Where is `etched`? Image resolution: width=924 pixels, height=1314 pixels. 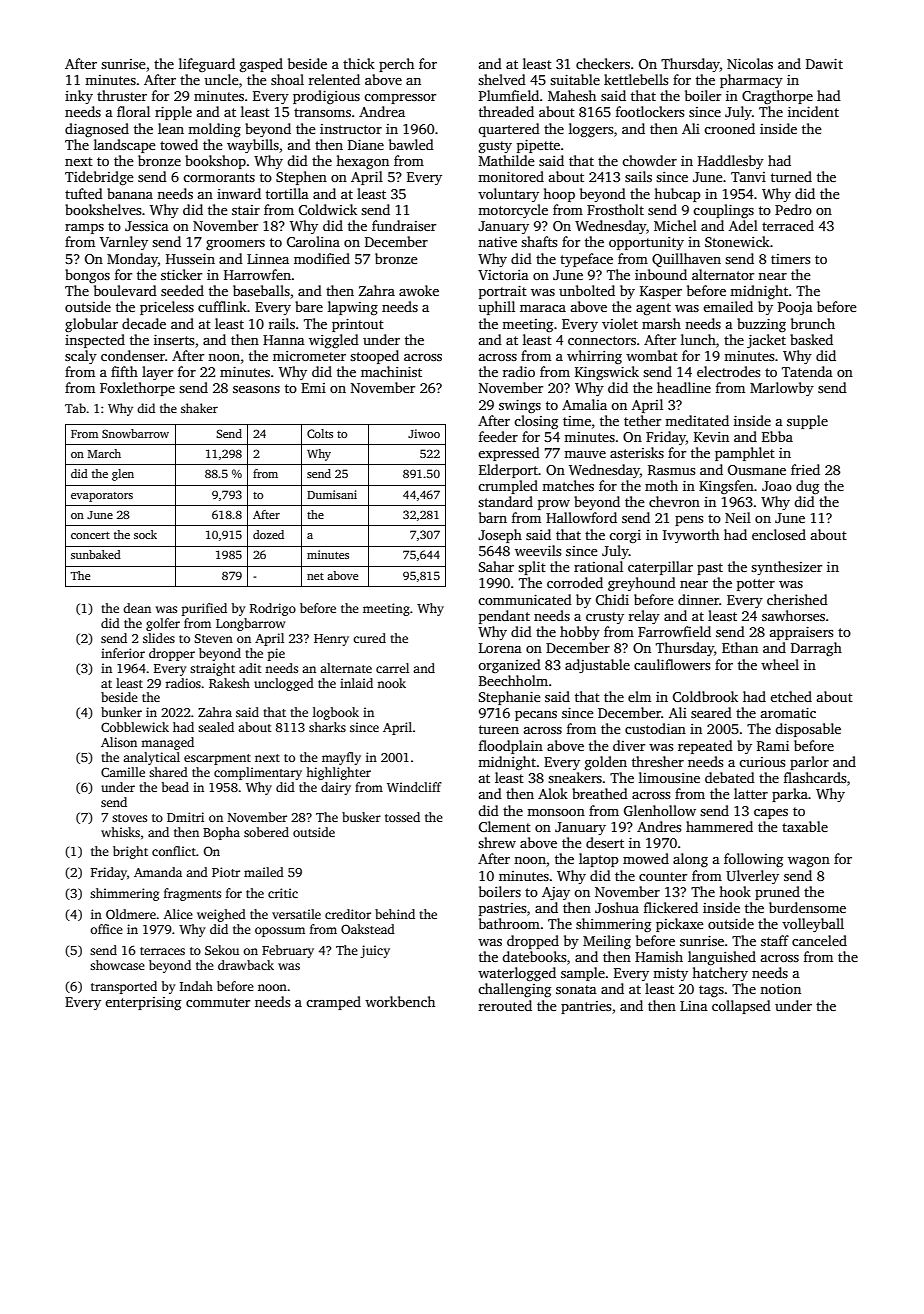
etched is located at coordinates (791, 696).
